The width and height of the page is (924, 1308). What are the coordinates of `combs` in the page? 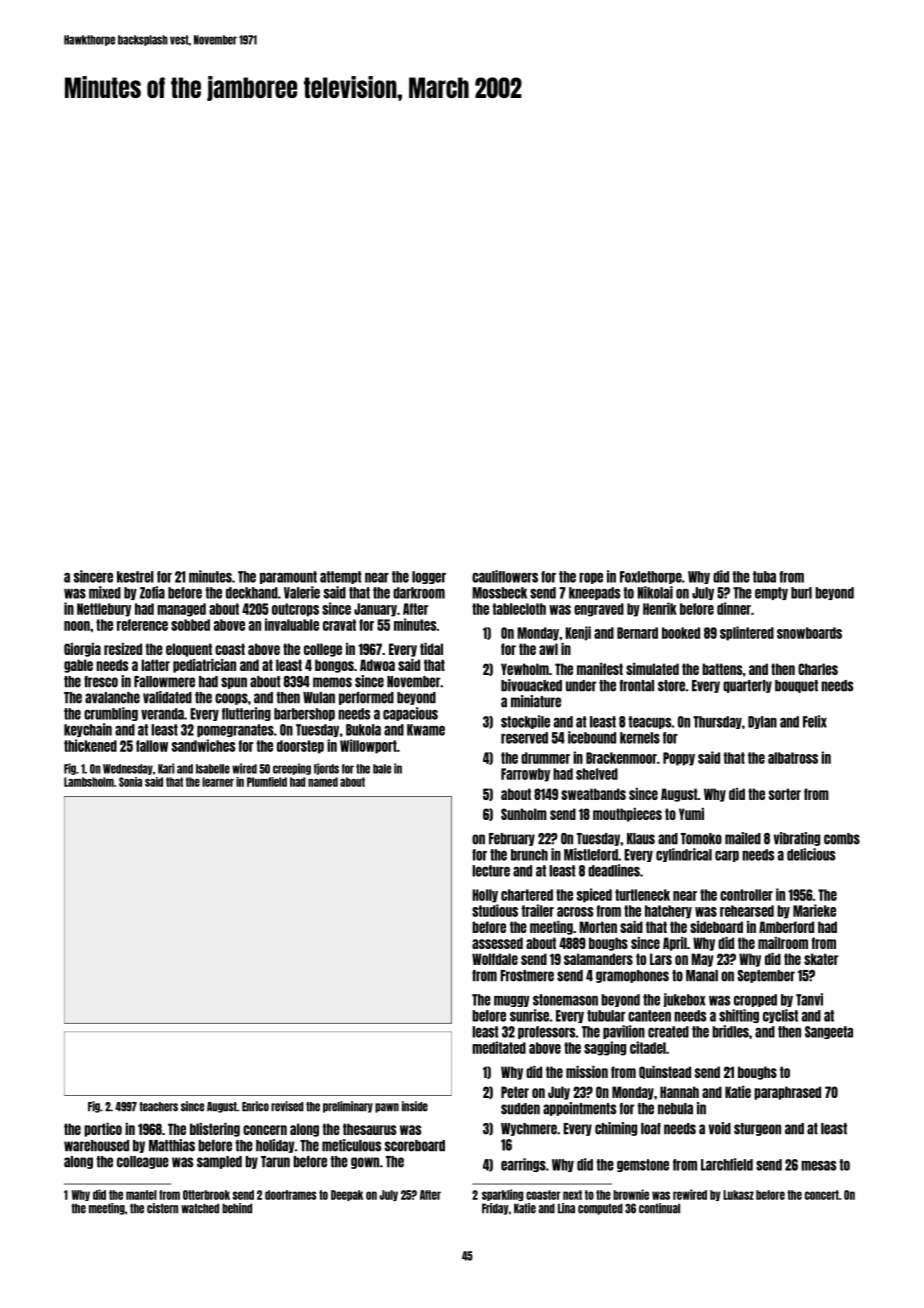 It's located at (842, 839).
